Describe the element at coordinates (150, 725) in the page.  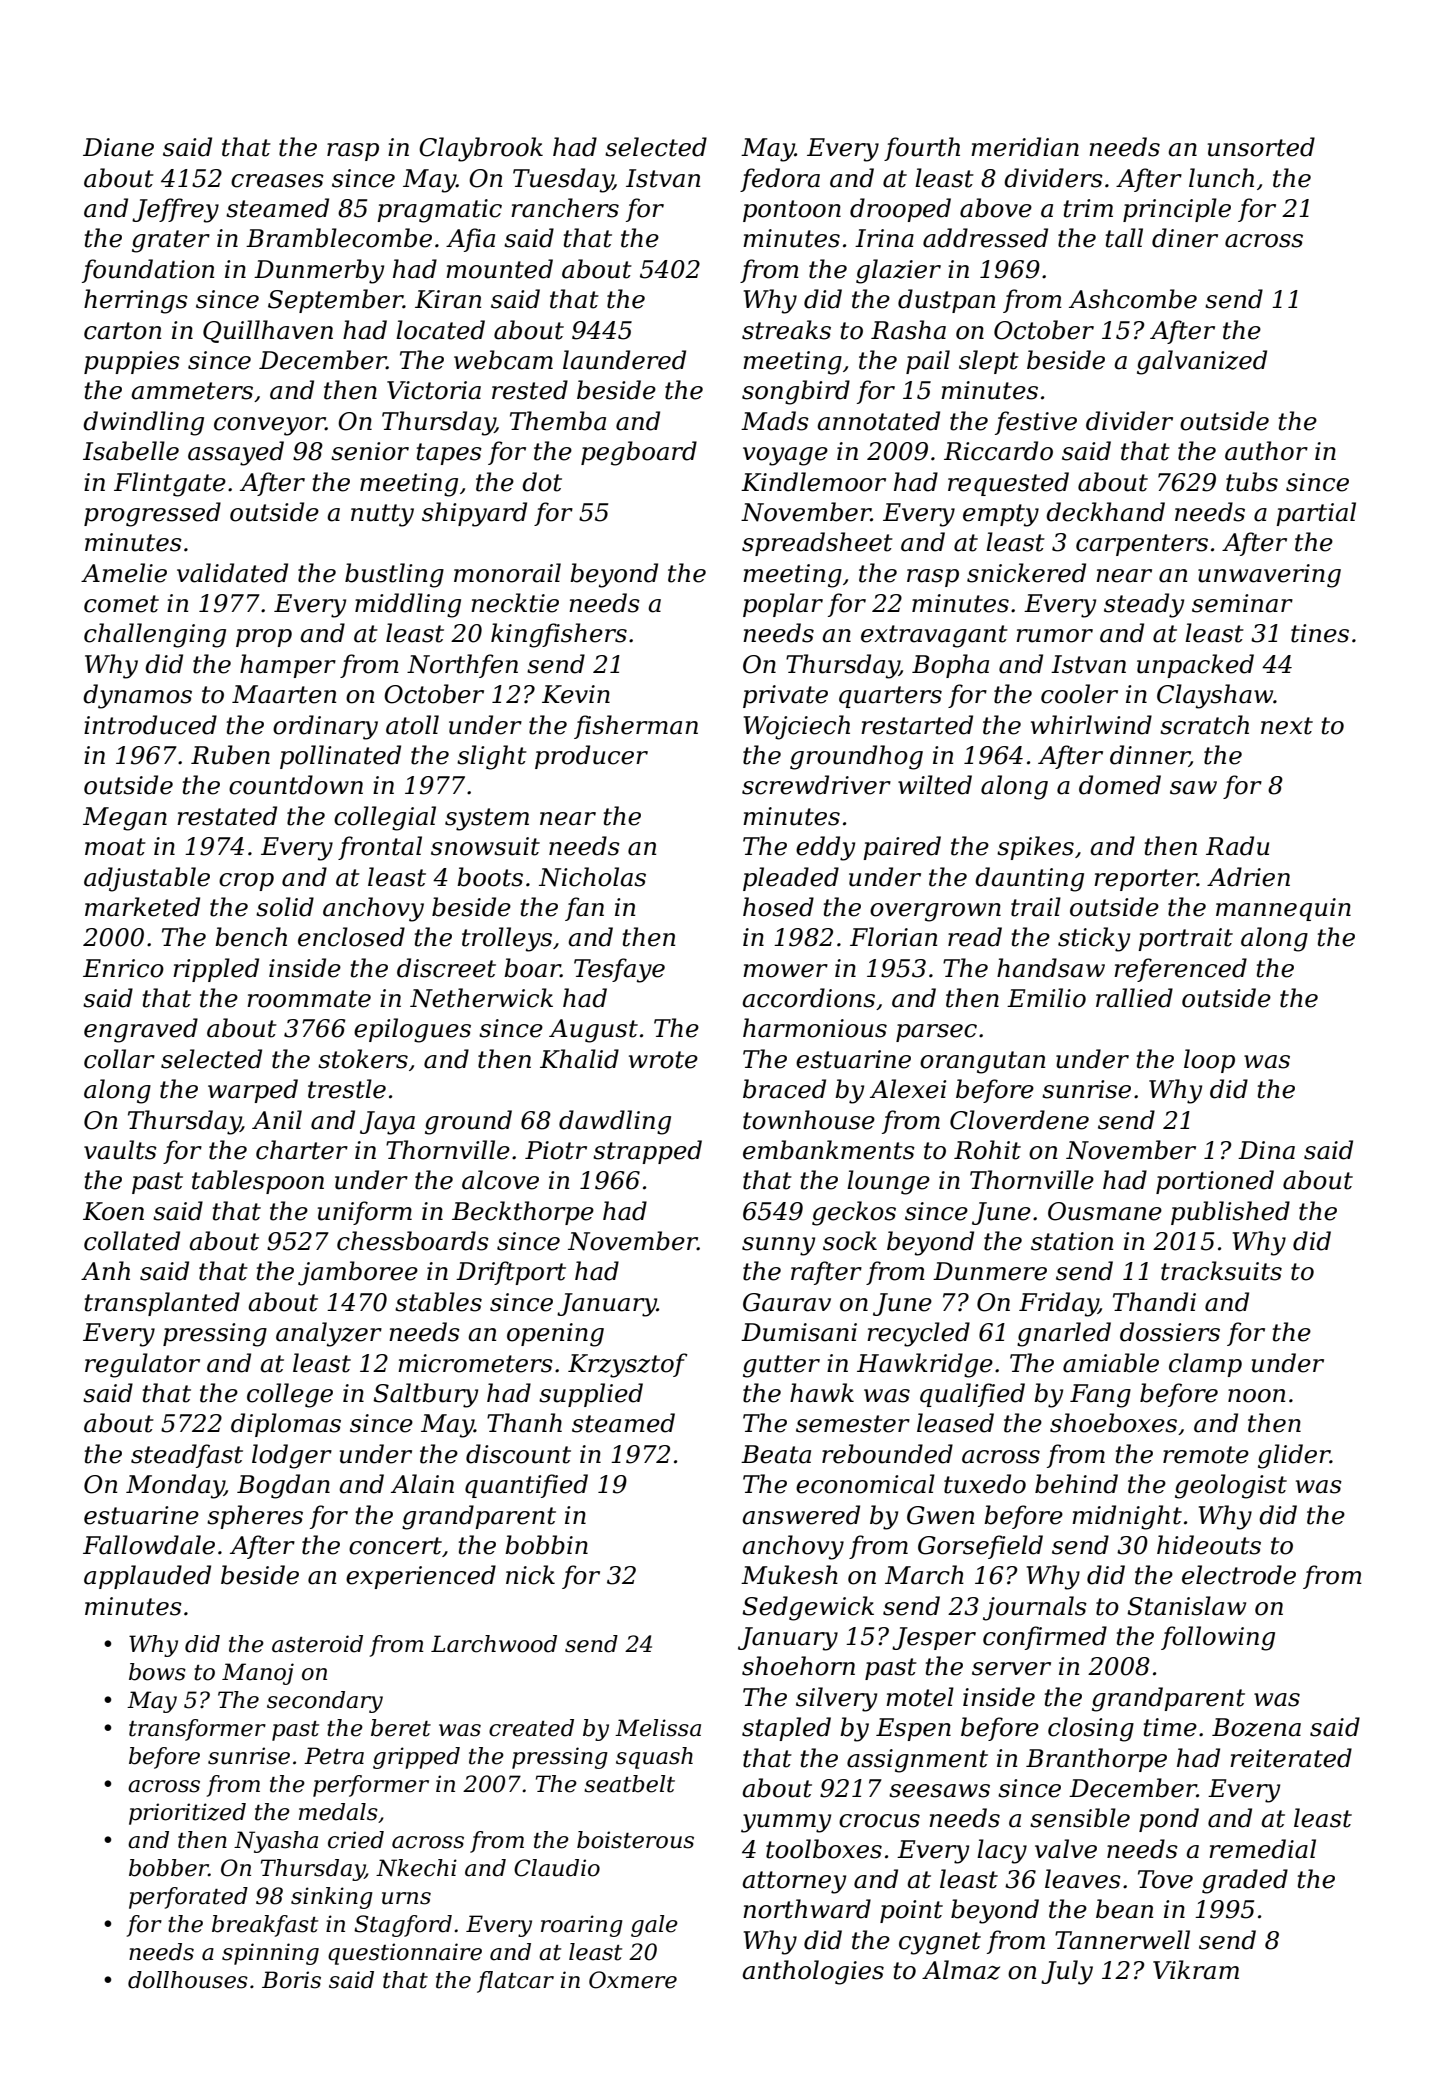
I see `introduced` at that location.
